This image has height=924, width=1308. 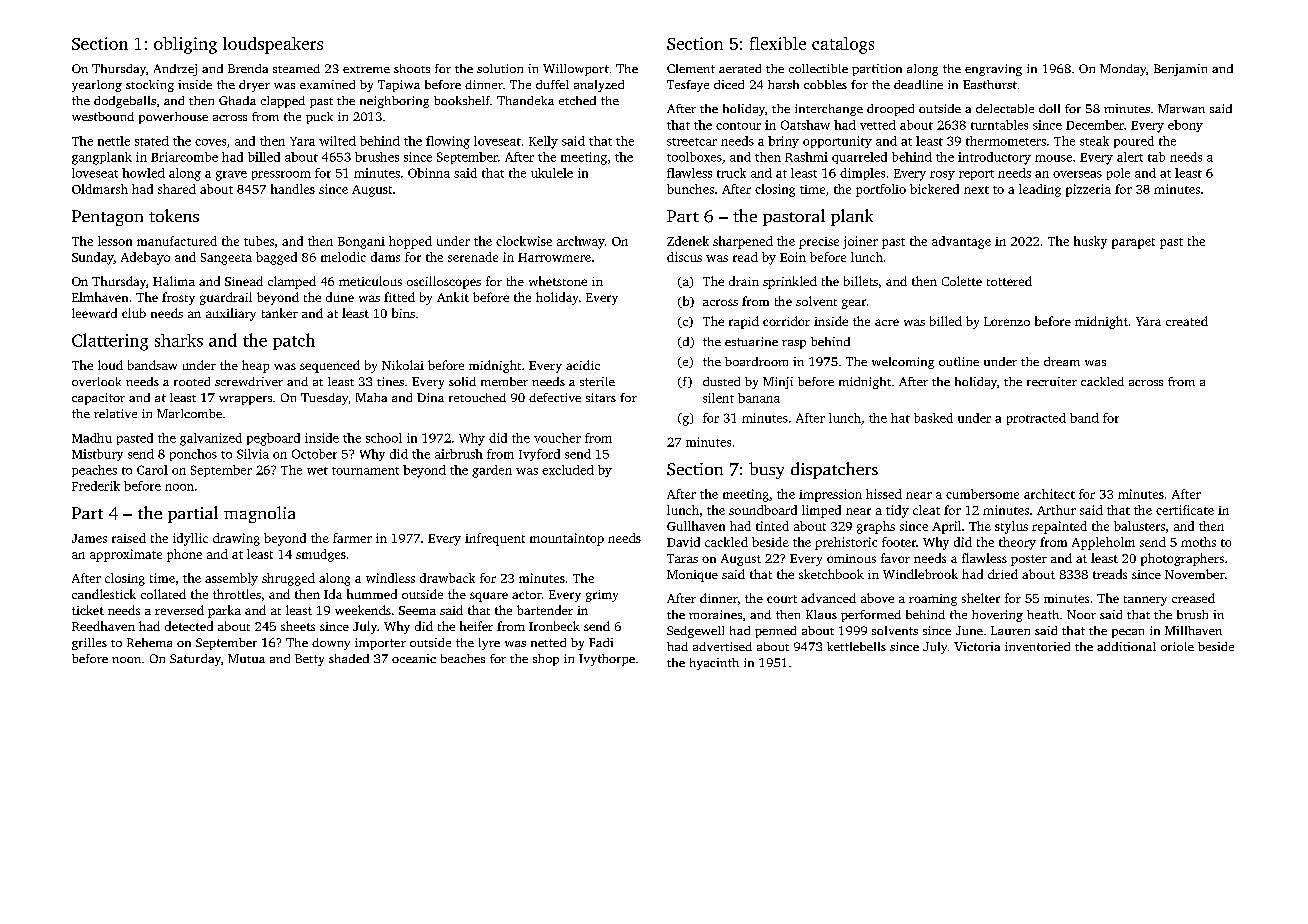 What do you see at coordinates (195, 660) in the image?
I see `Saturday` at bounding box center [195, 660].
